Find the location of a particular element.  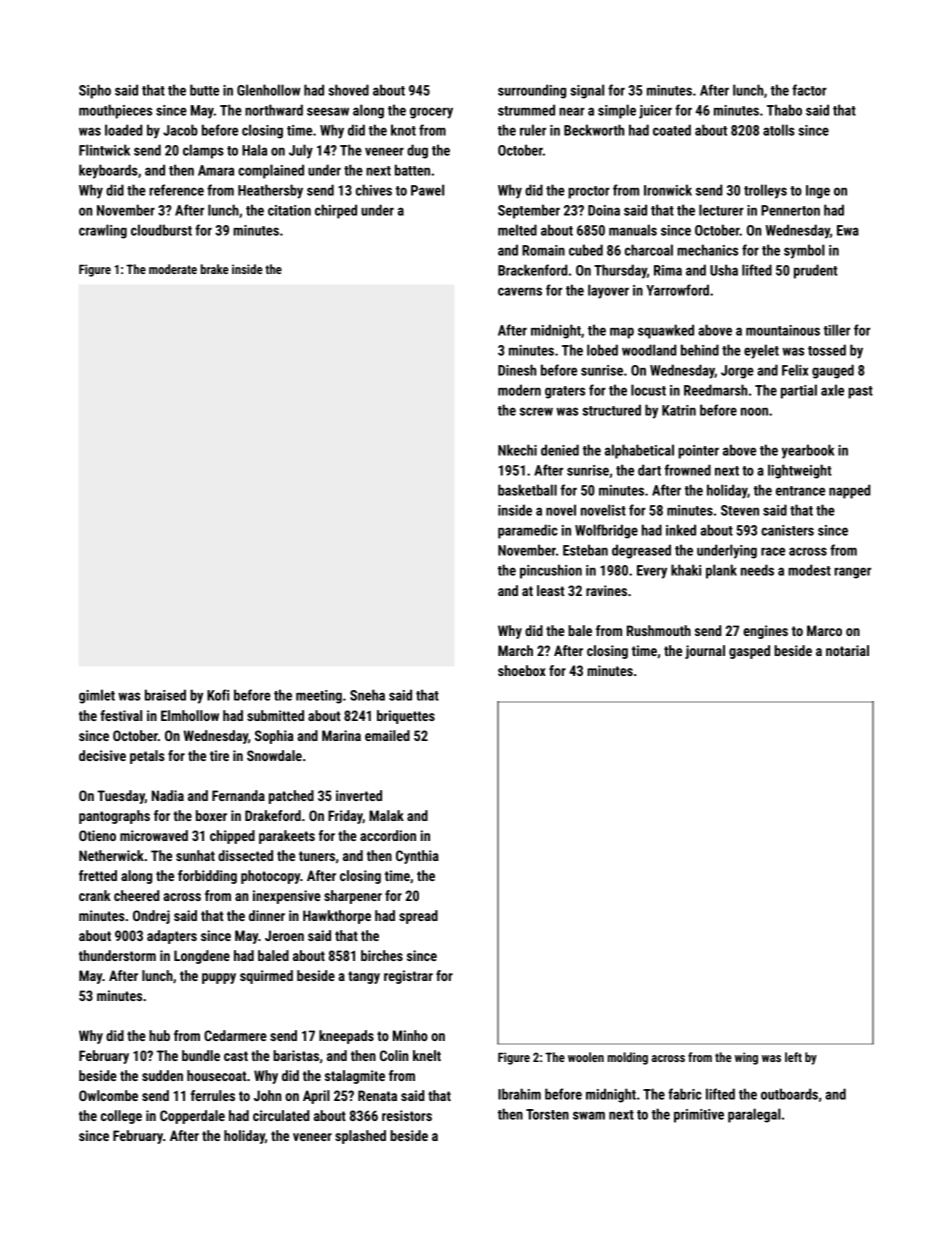

surrounding is located at coordinates (532, 91).
